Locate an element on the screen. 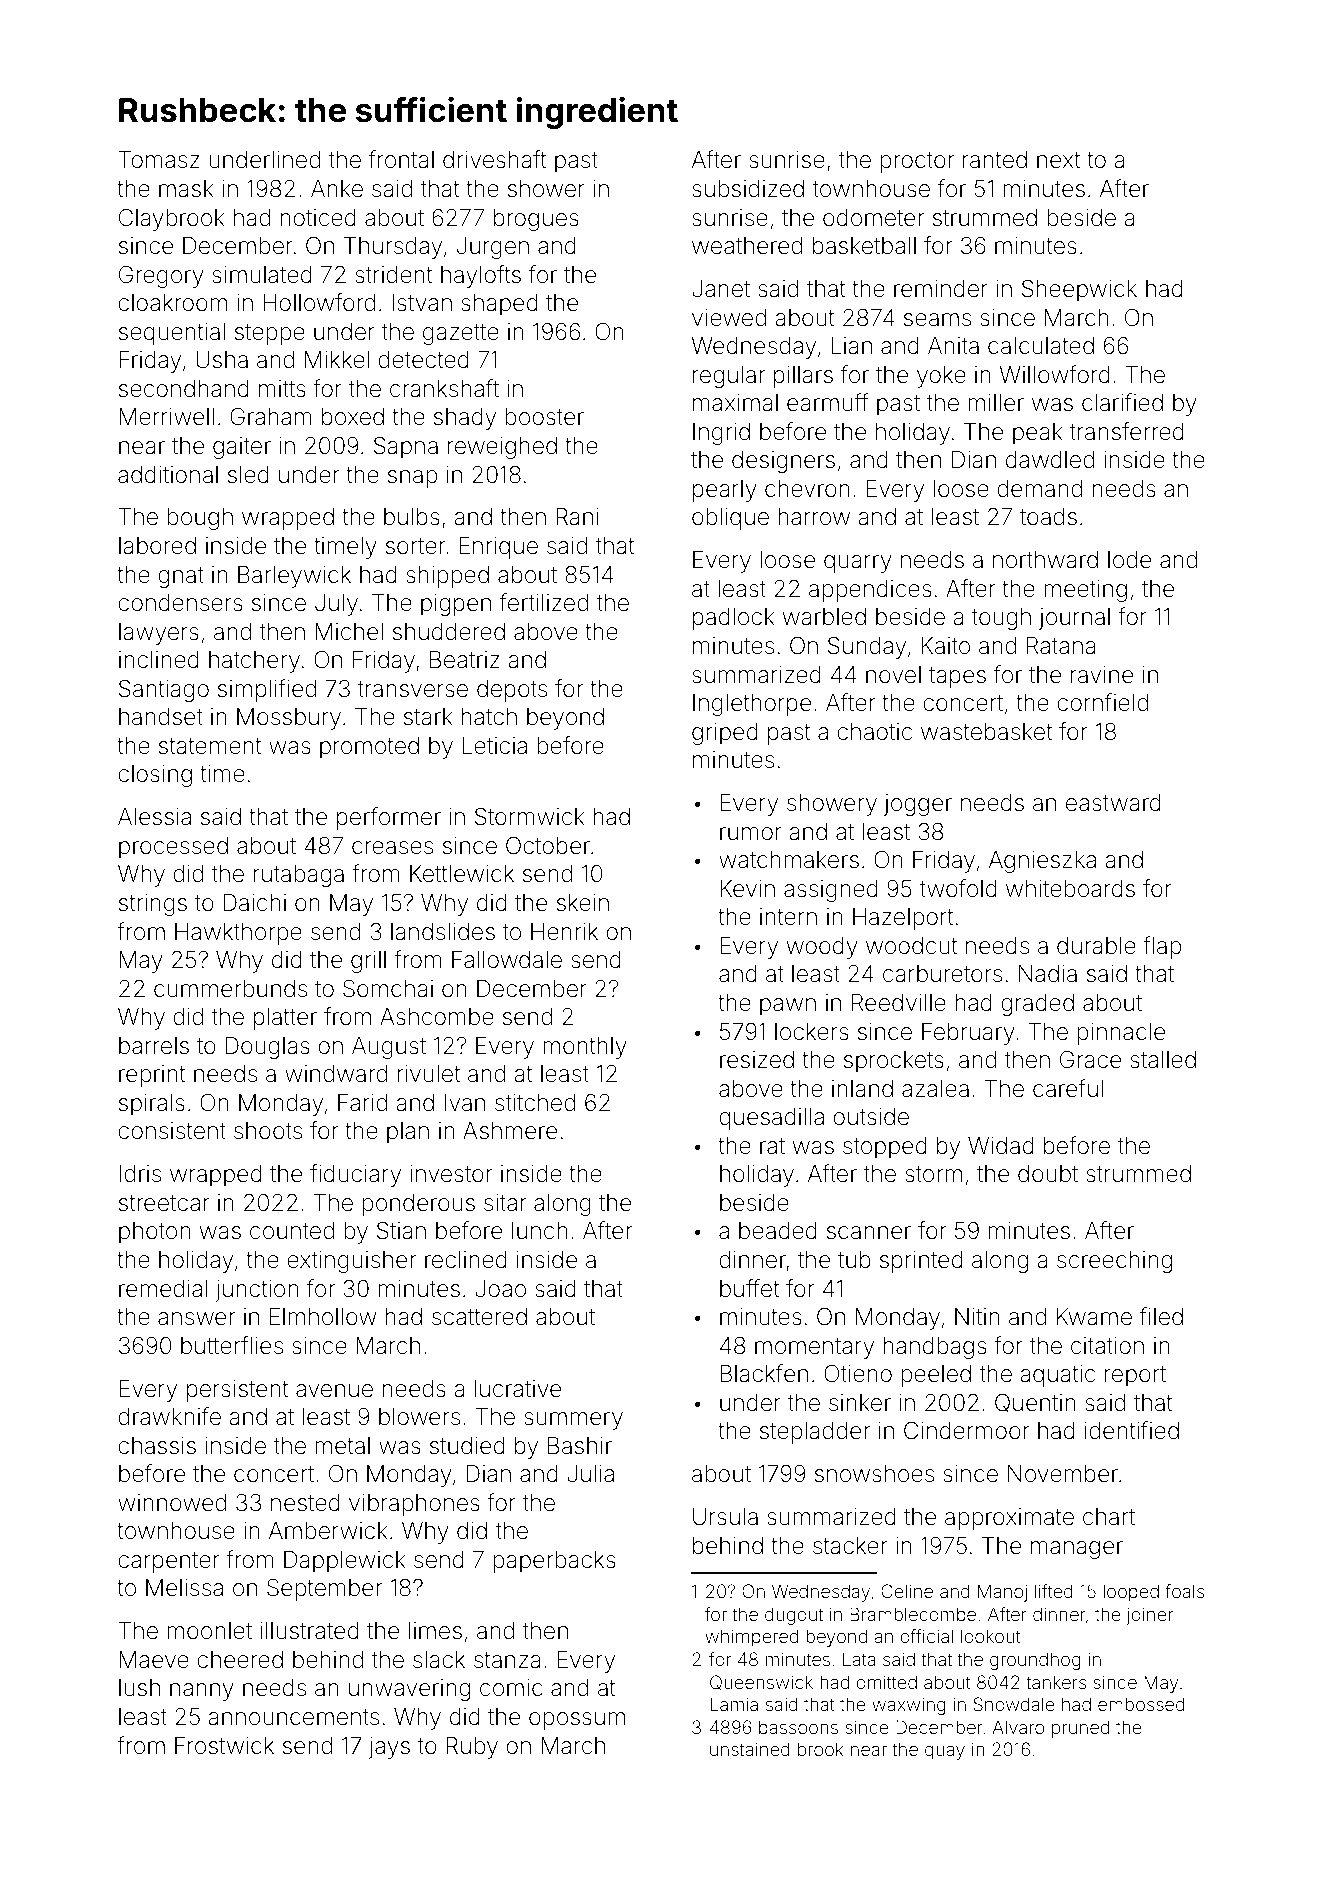 Image resolution: width=1327 pixels, height=1877 pixels. October is located at coordinates (548, 845).
